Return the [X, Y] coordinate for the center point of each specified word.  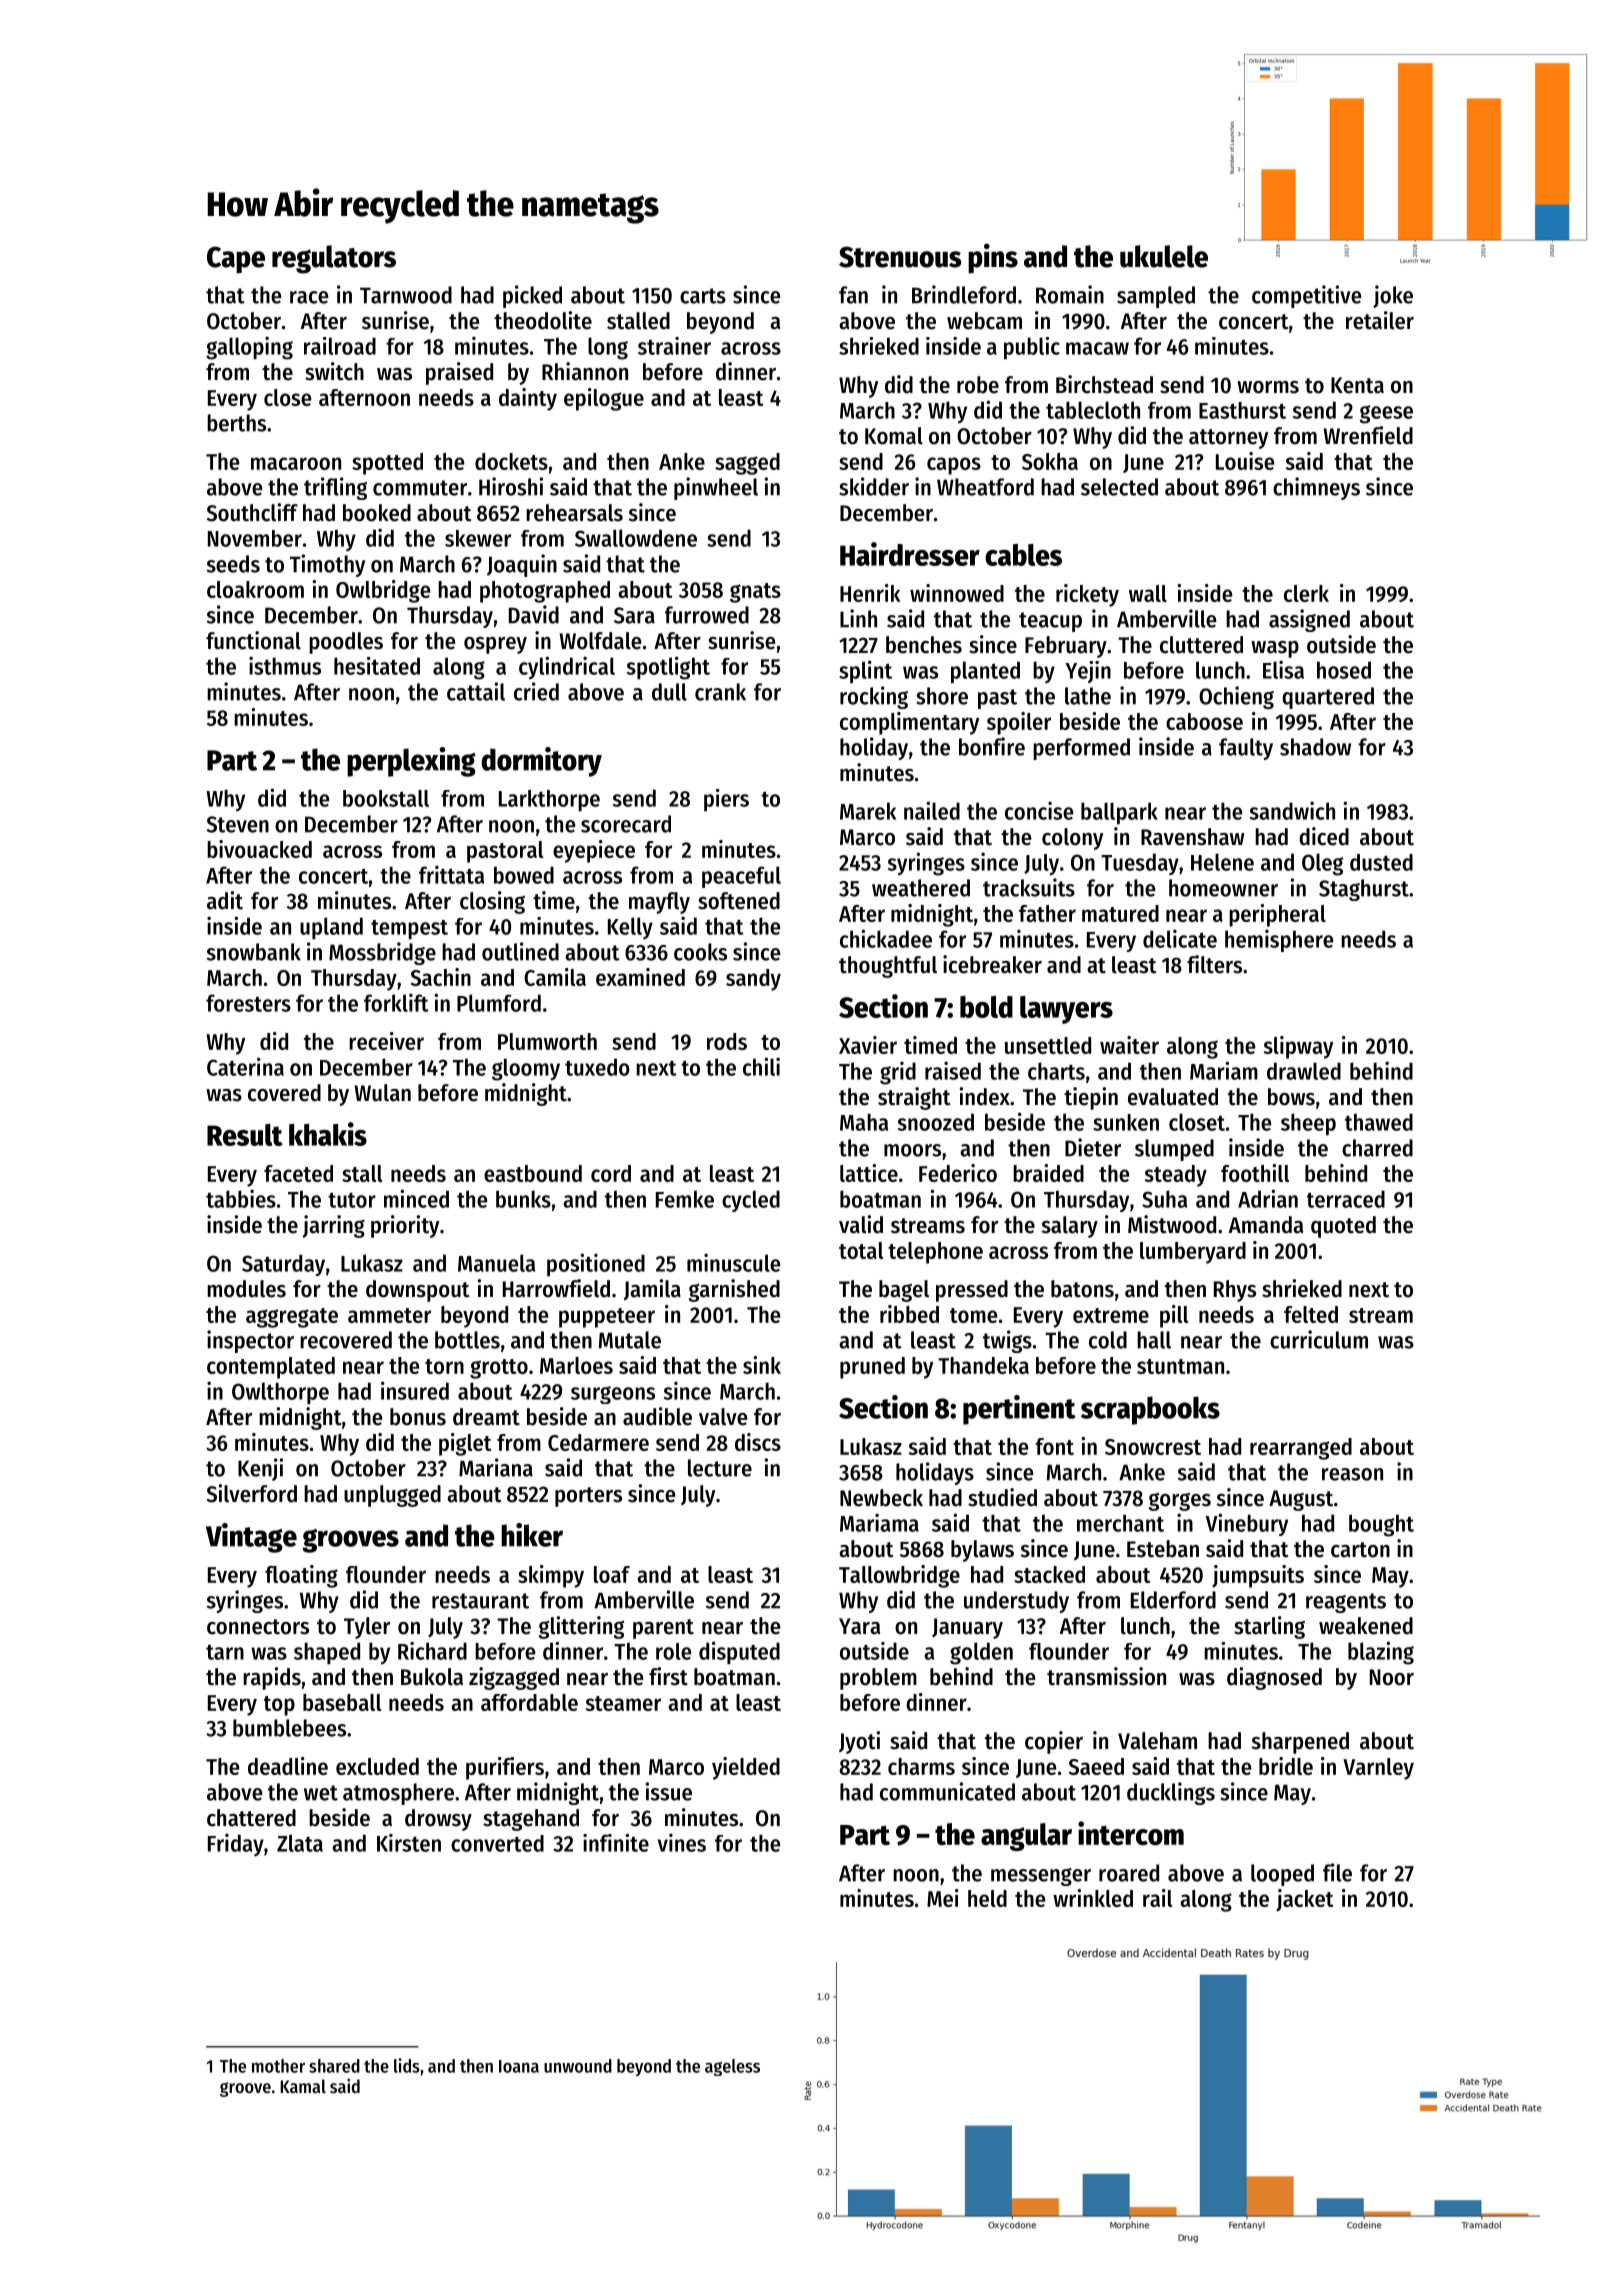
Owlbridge [383, 591]
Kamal [303, 2086]
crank [720, 692]
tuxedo [597, 1067]
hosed [1344, 670]
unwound [578, 2066]
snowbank [254, 952]
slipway [1298, 1047]
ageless [732, 2067]
